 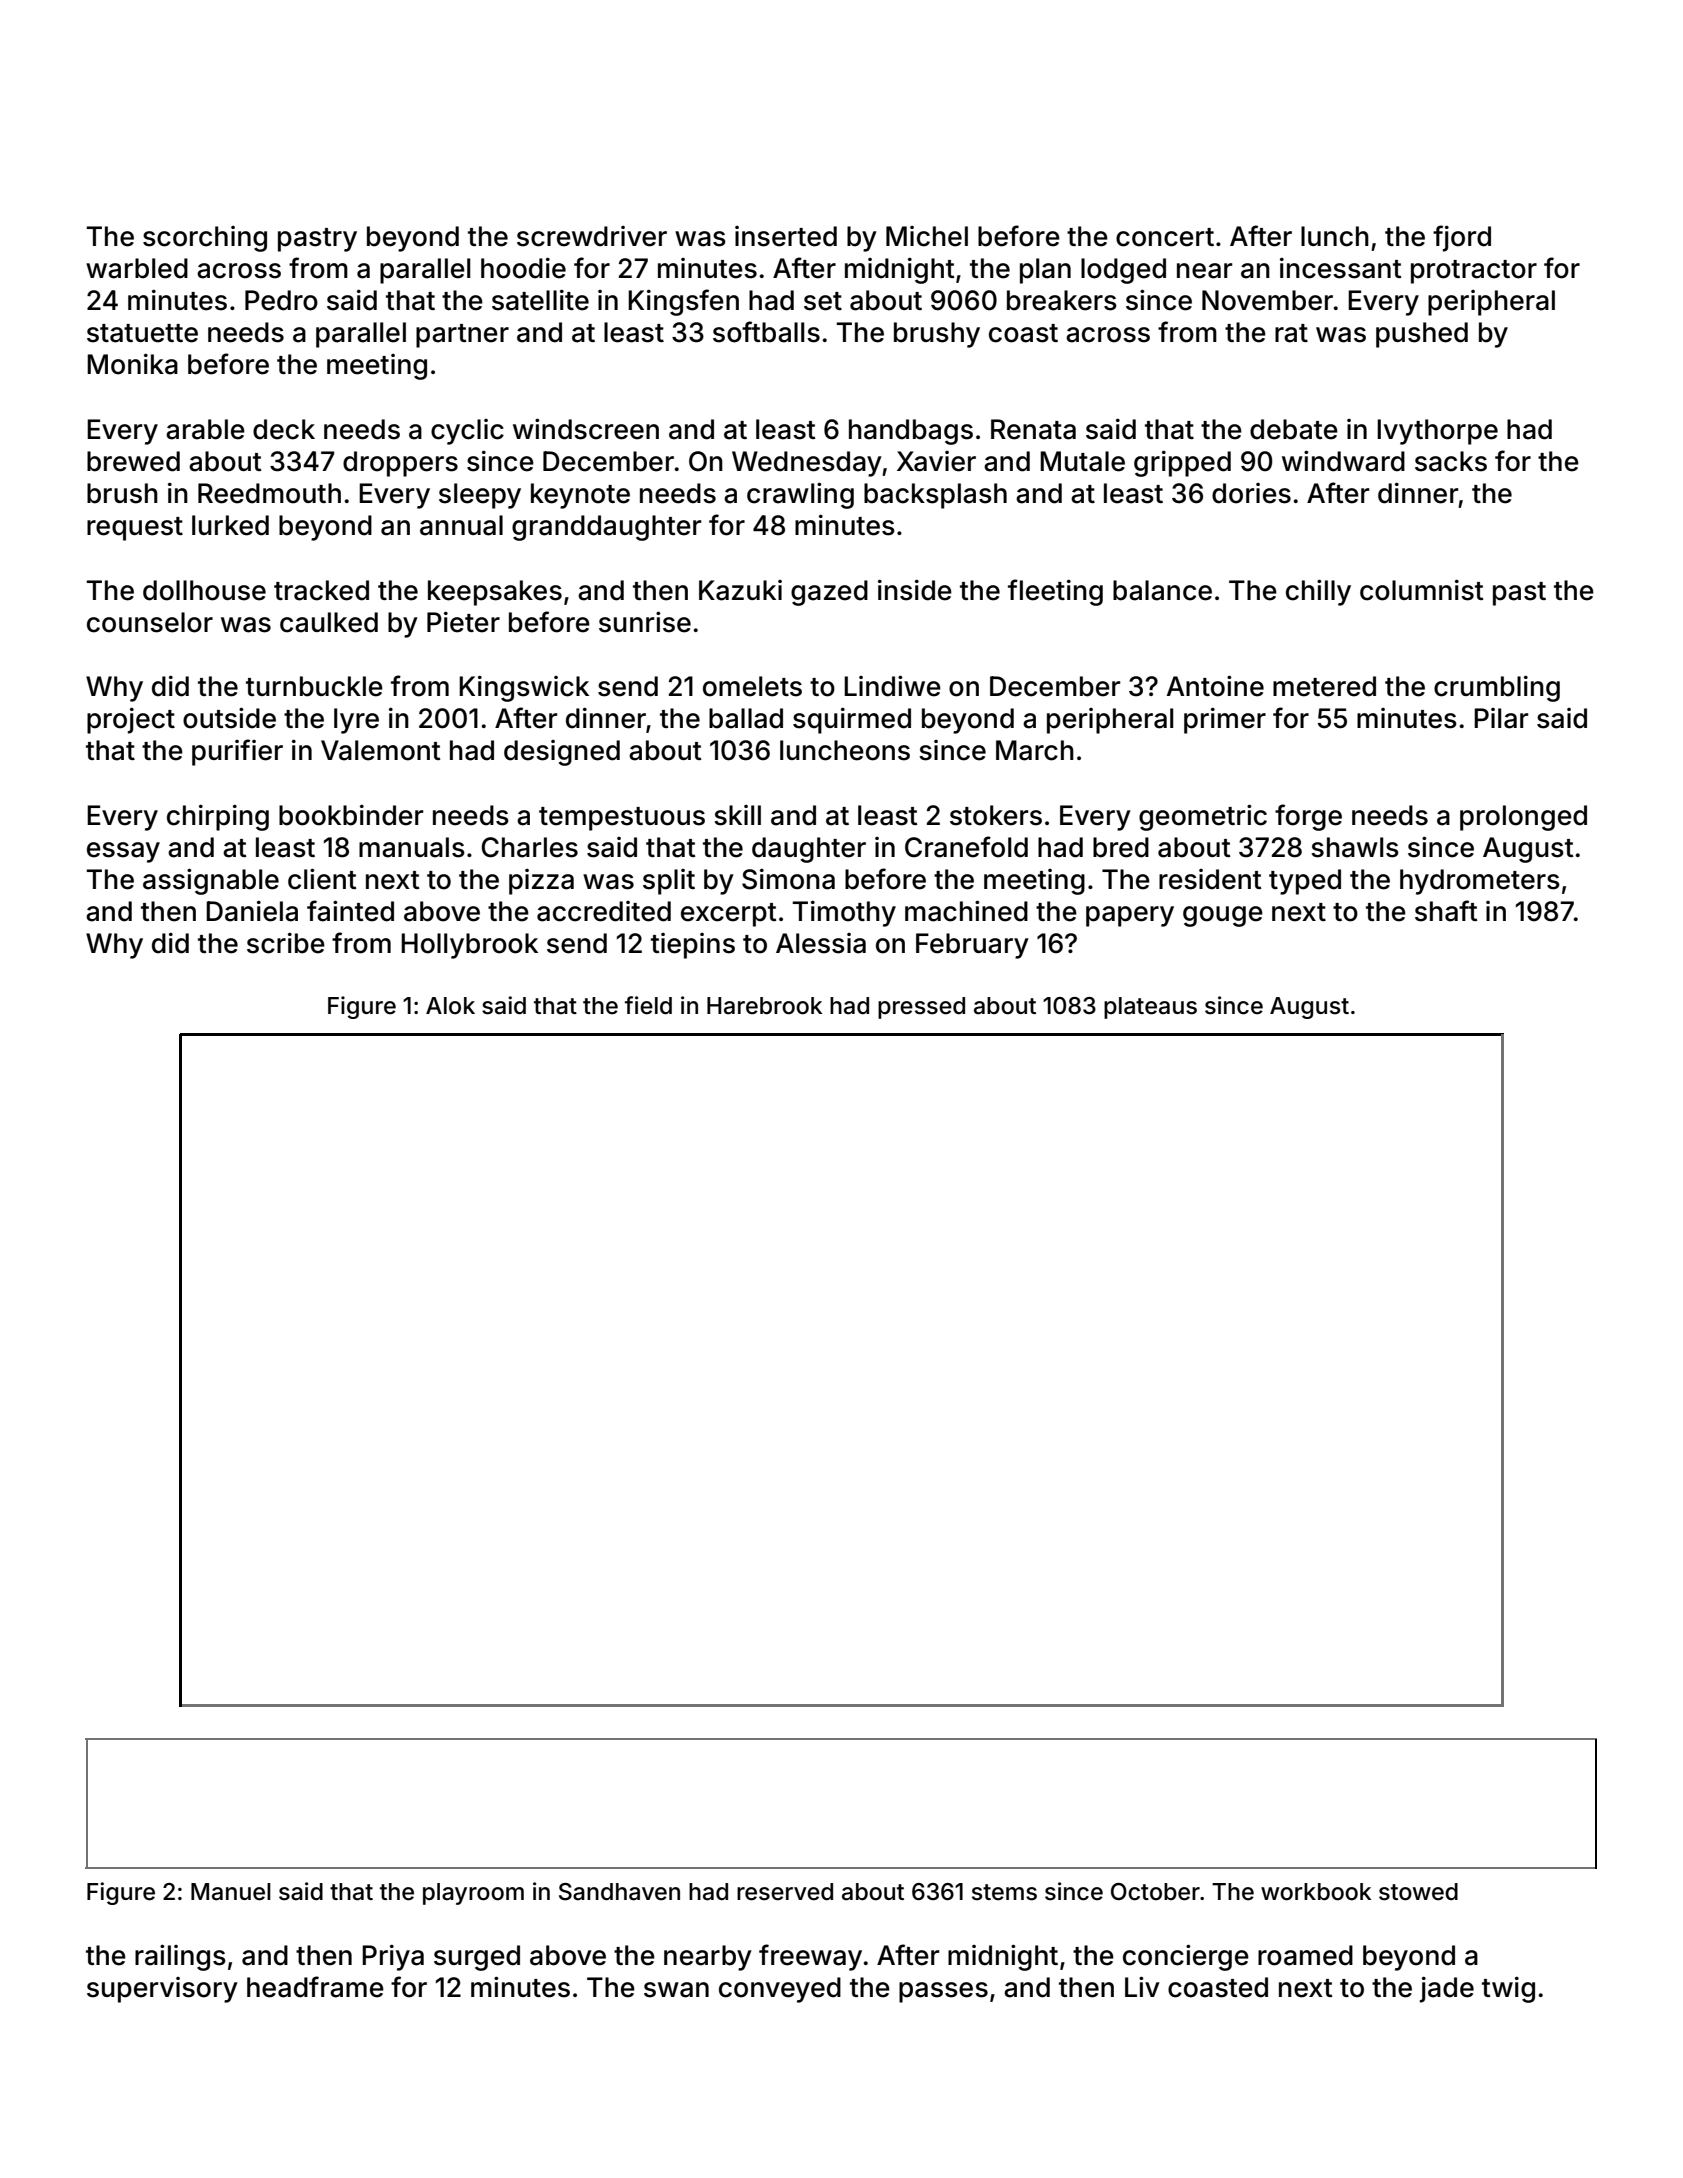 What do you see at coordinates (823, 301) in the image?
I see `set` at bounding box center [823, 301].
